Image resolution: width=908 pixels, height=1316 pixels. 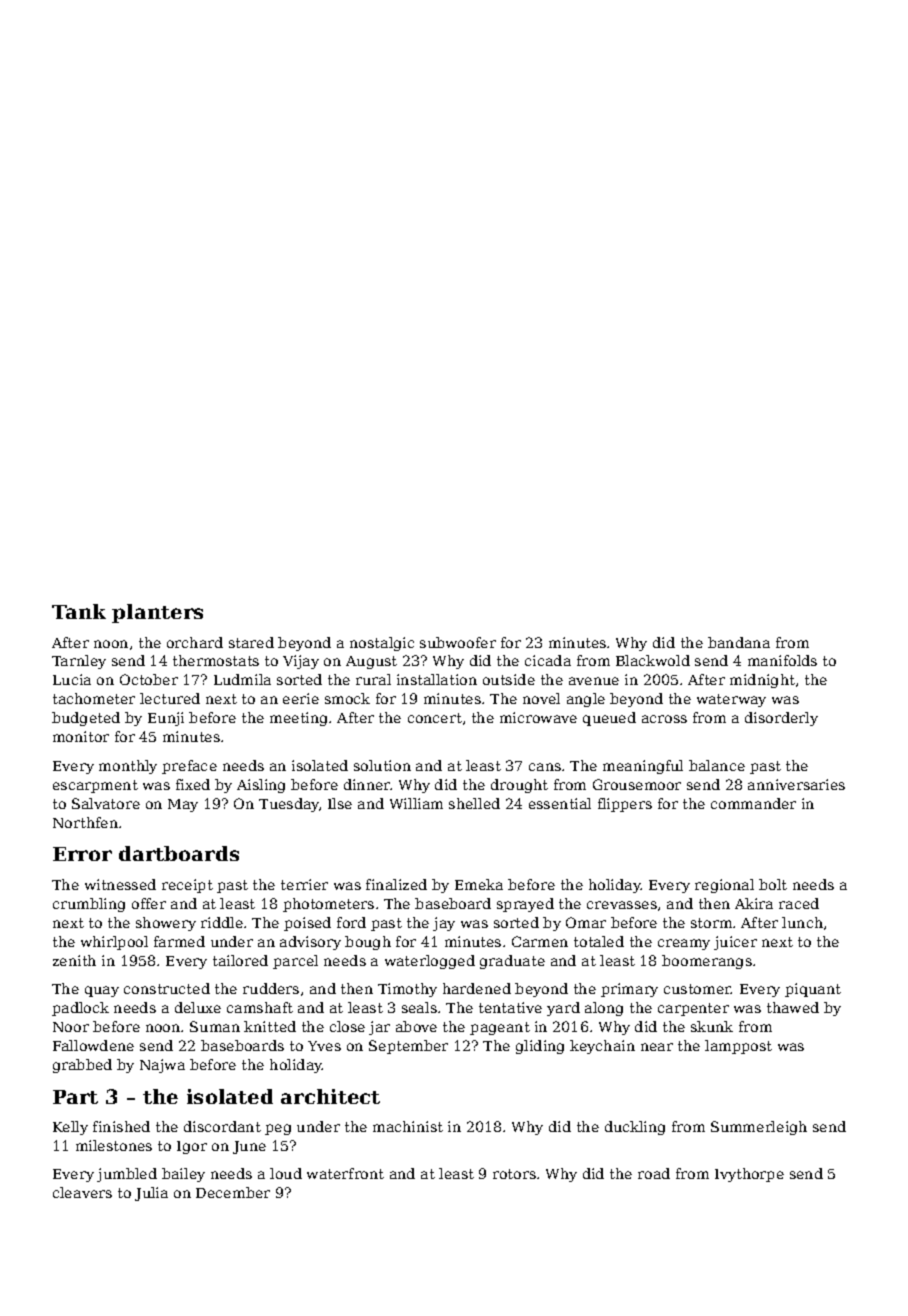 I want to click on Tuesday, so click(x=289, y=805).
